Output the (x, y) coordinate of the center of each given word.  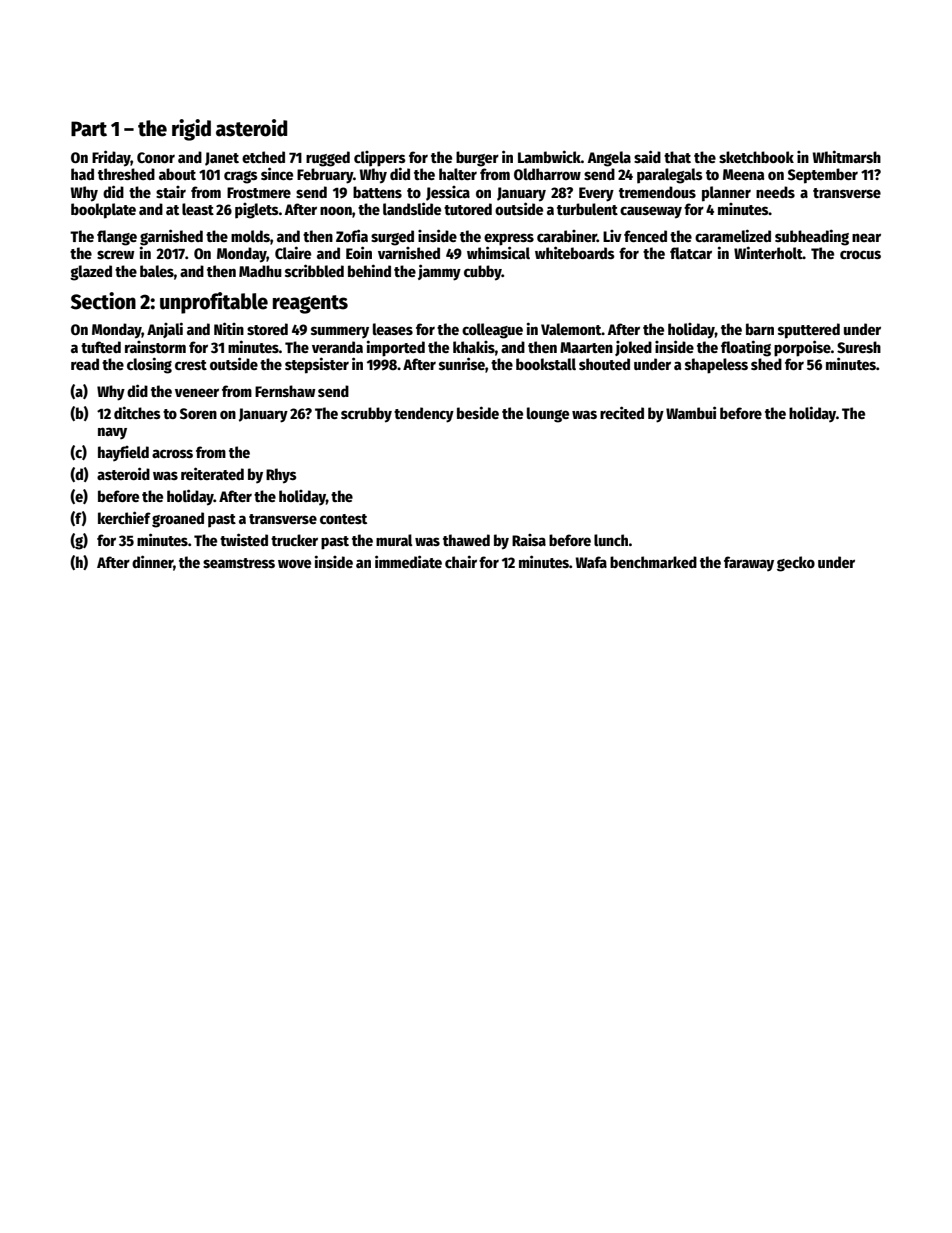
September (823, 176)
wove (294, 563)
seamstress (239, 563)
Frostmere (259, 192)
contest (343, 519)
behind (369, 270)
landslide (412, 208)
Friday (111, 158)
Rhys (281, 476)
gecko (796, 564)
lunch (611, 540)
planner (726, 194)
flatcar (691, 253)
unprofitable (214, 303)
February (325, 176)
